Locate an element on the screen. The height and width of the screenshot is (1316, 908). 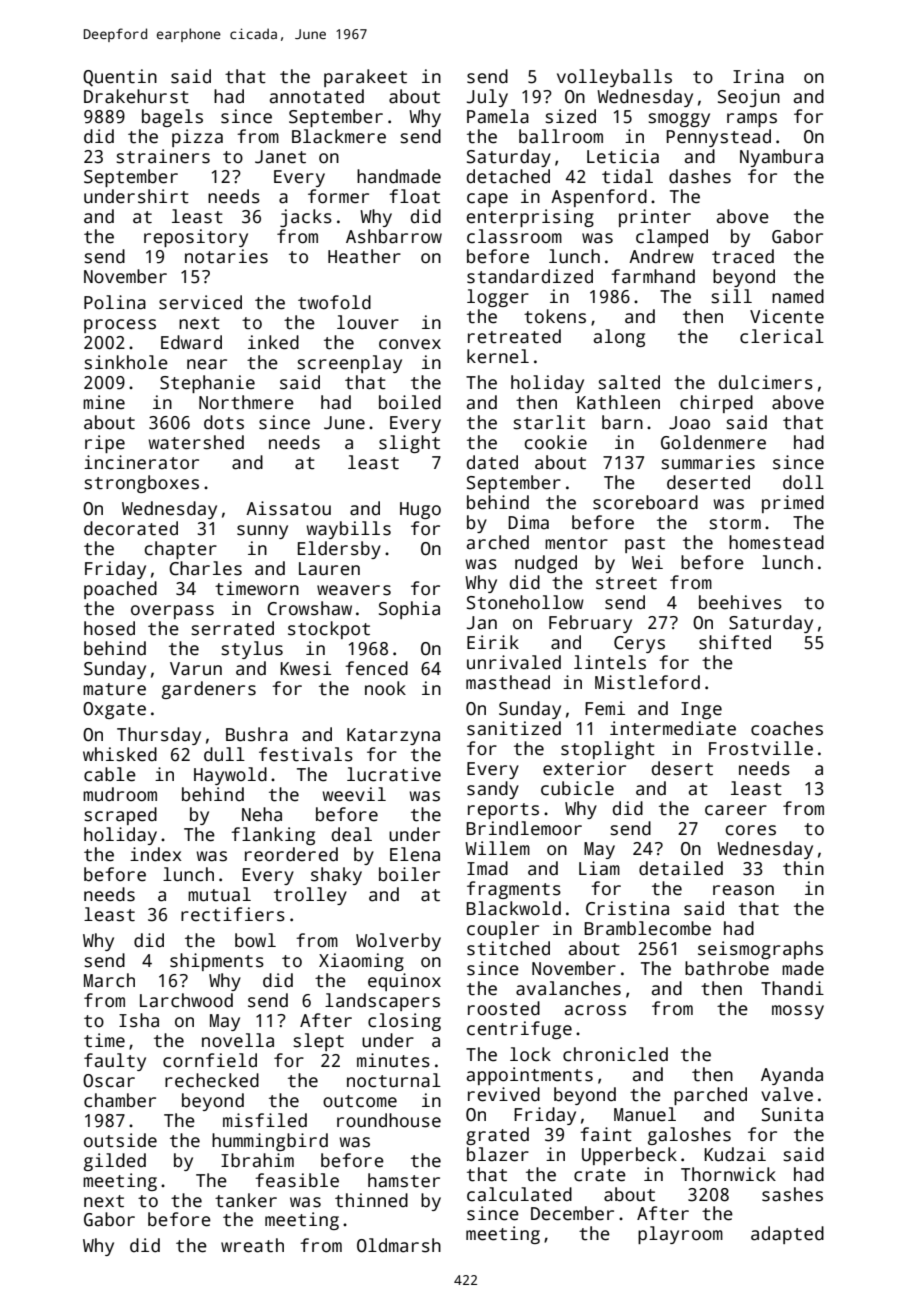
wreath is located at coordinates (252, 1245).
